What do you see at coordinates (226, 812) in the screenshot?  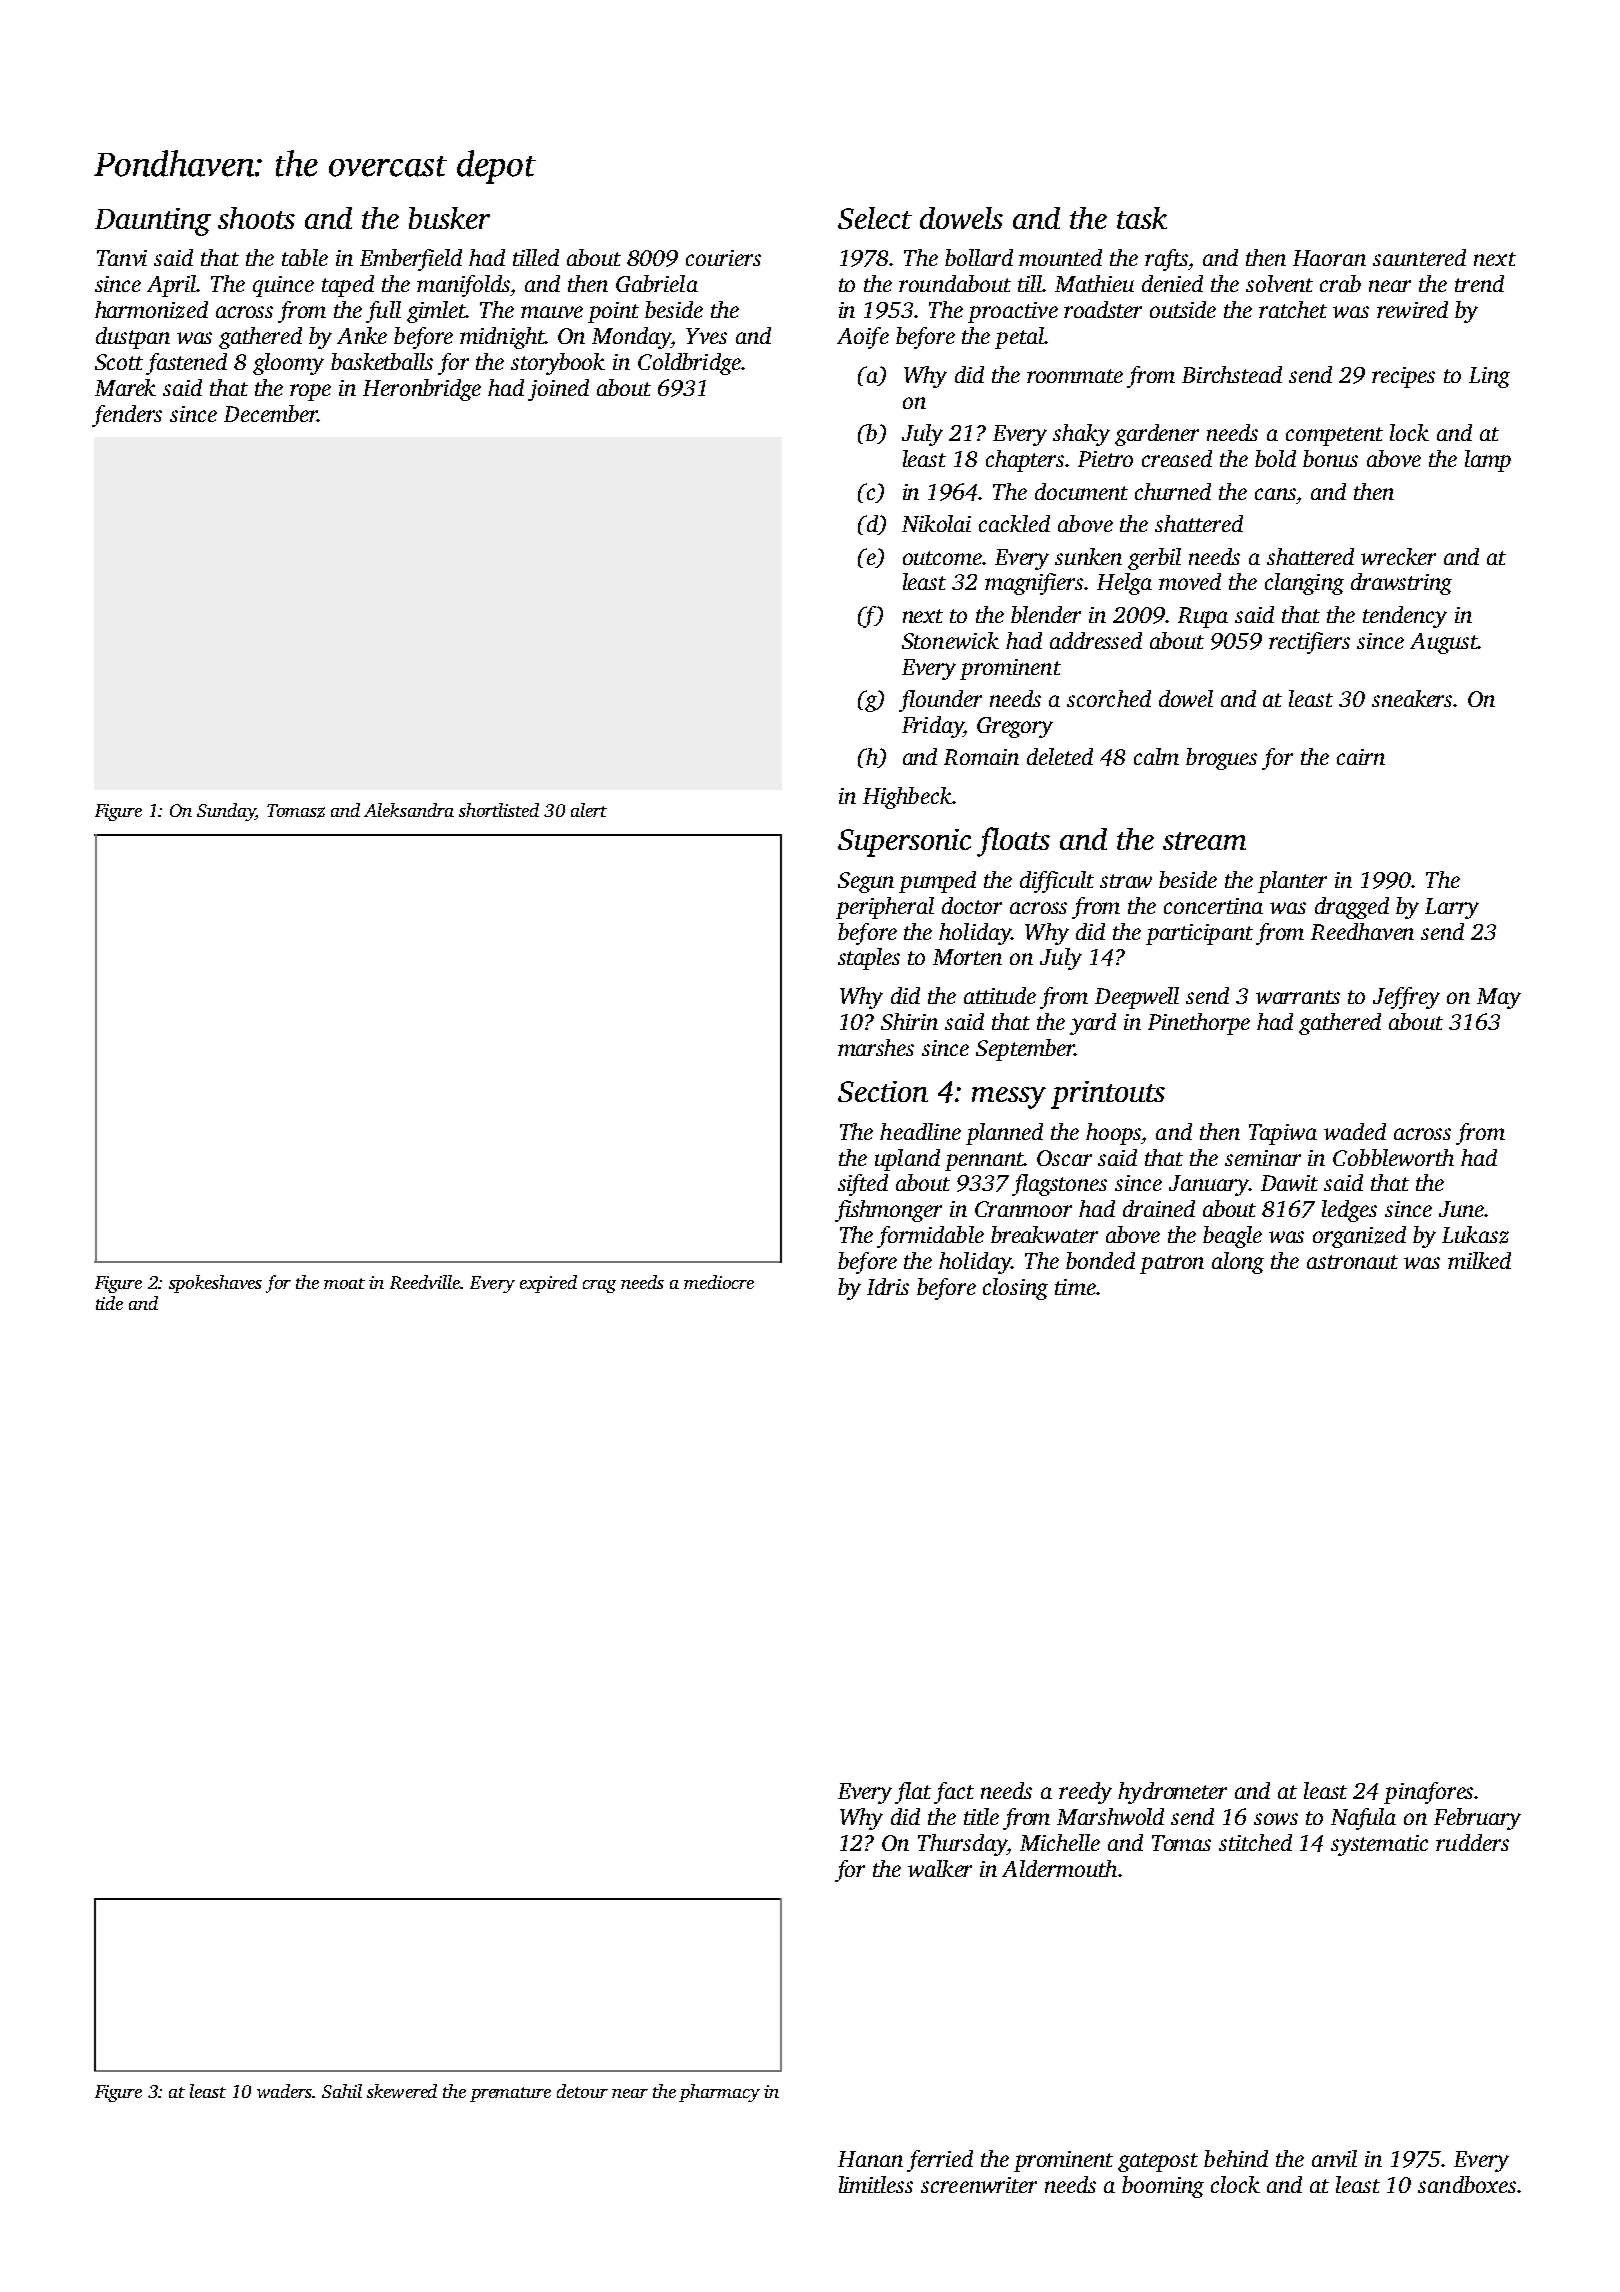 I see `Sunday` at bounding box center [226, 812].
